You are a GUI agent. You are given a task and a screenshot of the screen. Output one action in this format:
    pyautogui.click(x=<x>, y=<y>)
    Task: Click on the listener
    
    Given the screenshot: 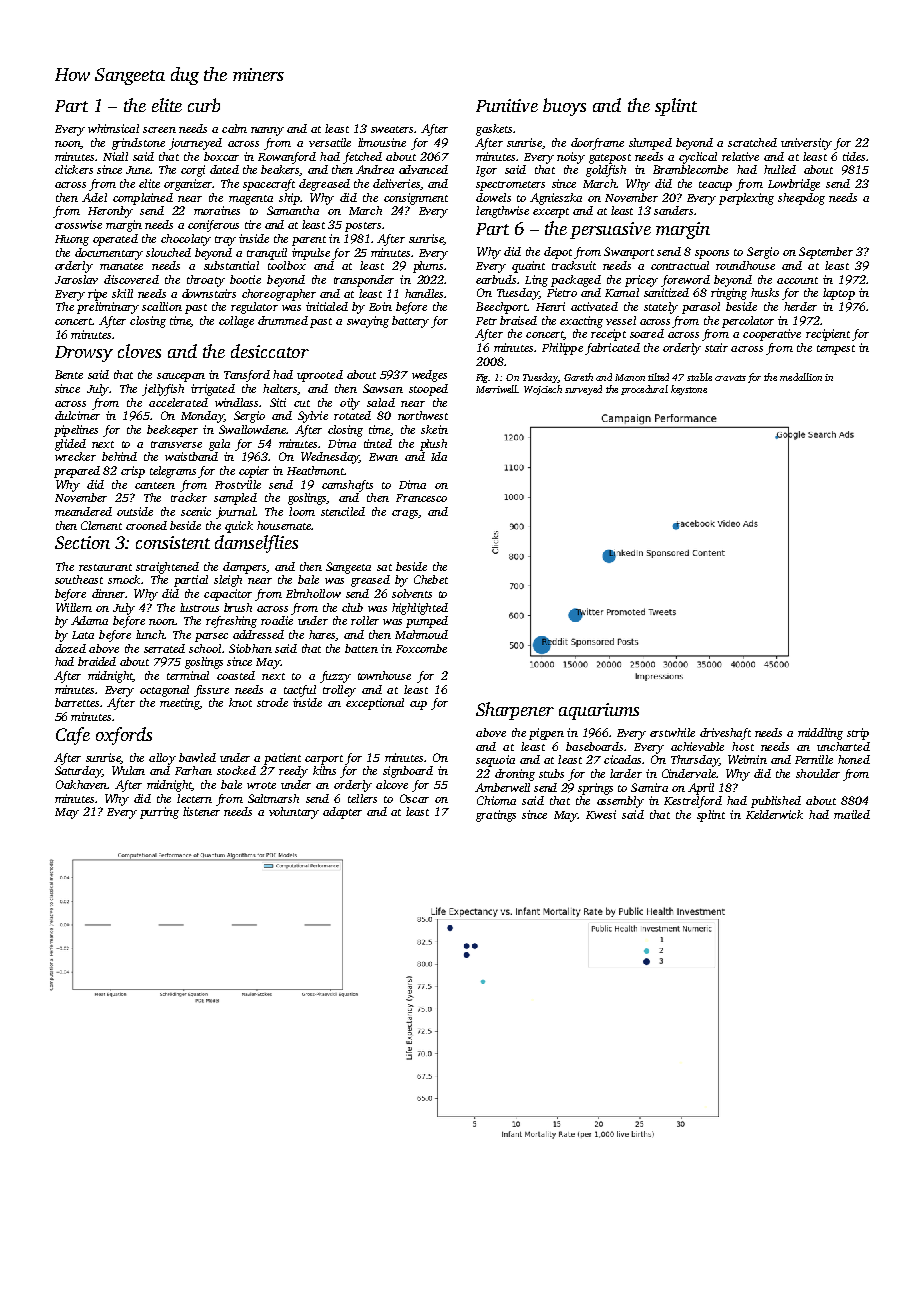 What is the action you would take?
    pyautogui.click(x=201, y=811)
